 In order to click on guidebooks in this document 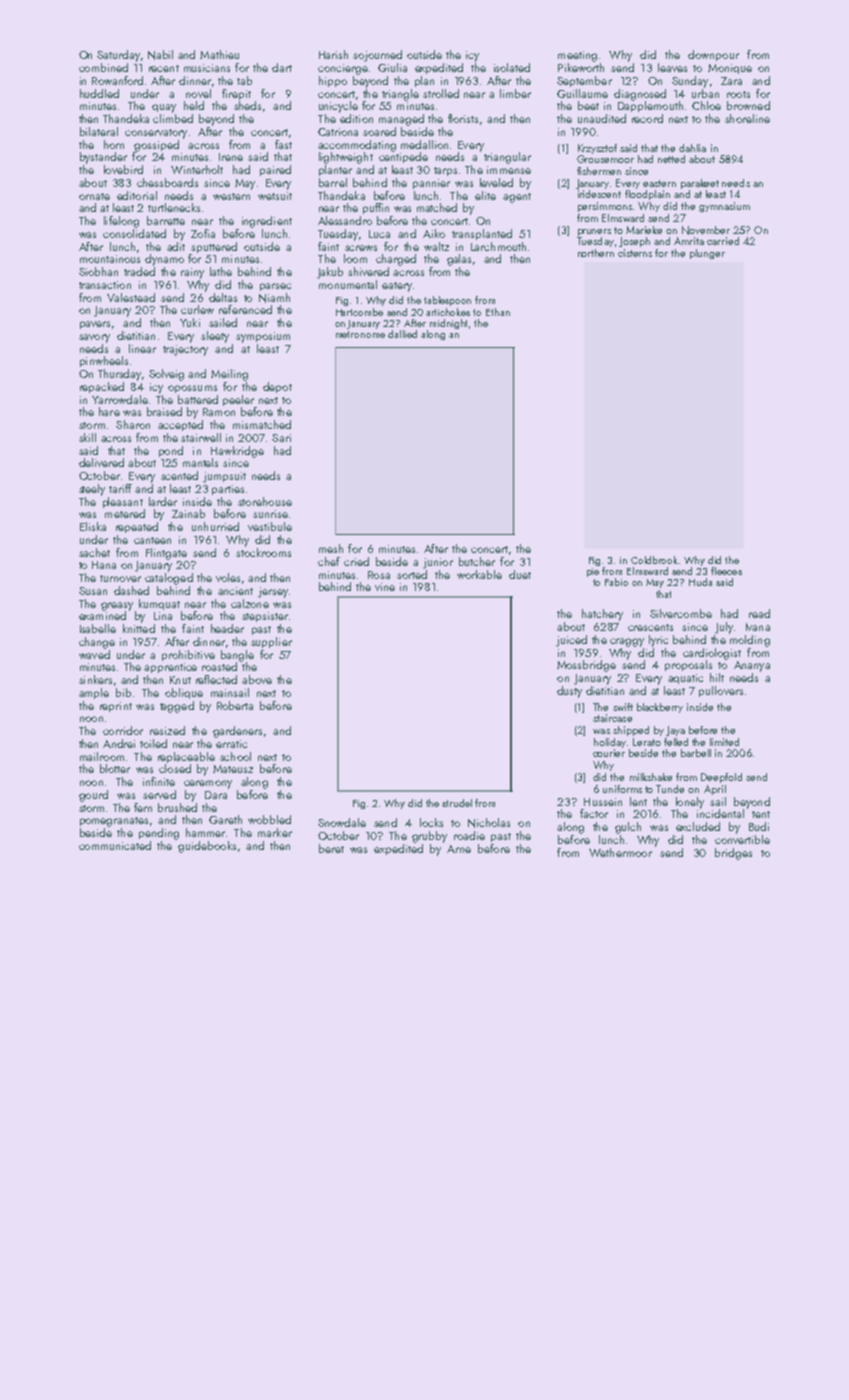, I will do `click(207, 847)`.
